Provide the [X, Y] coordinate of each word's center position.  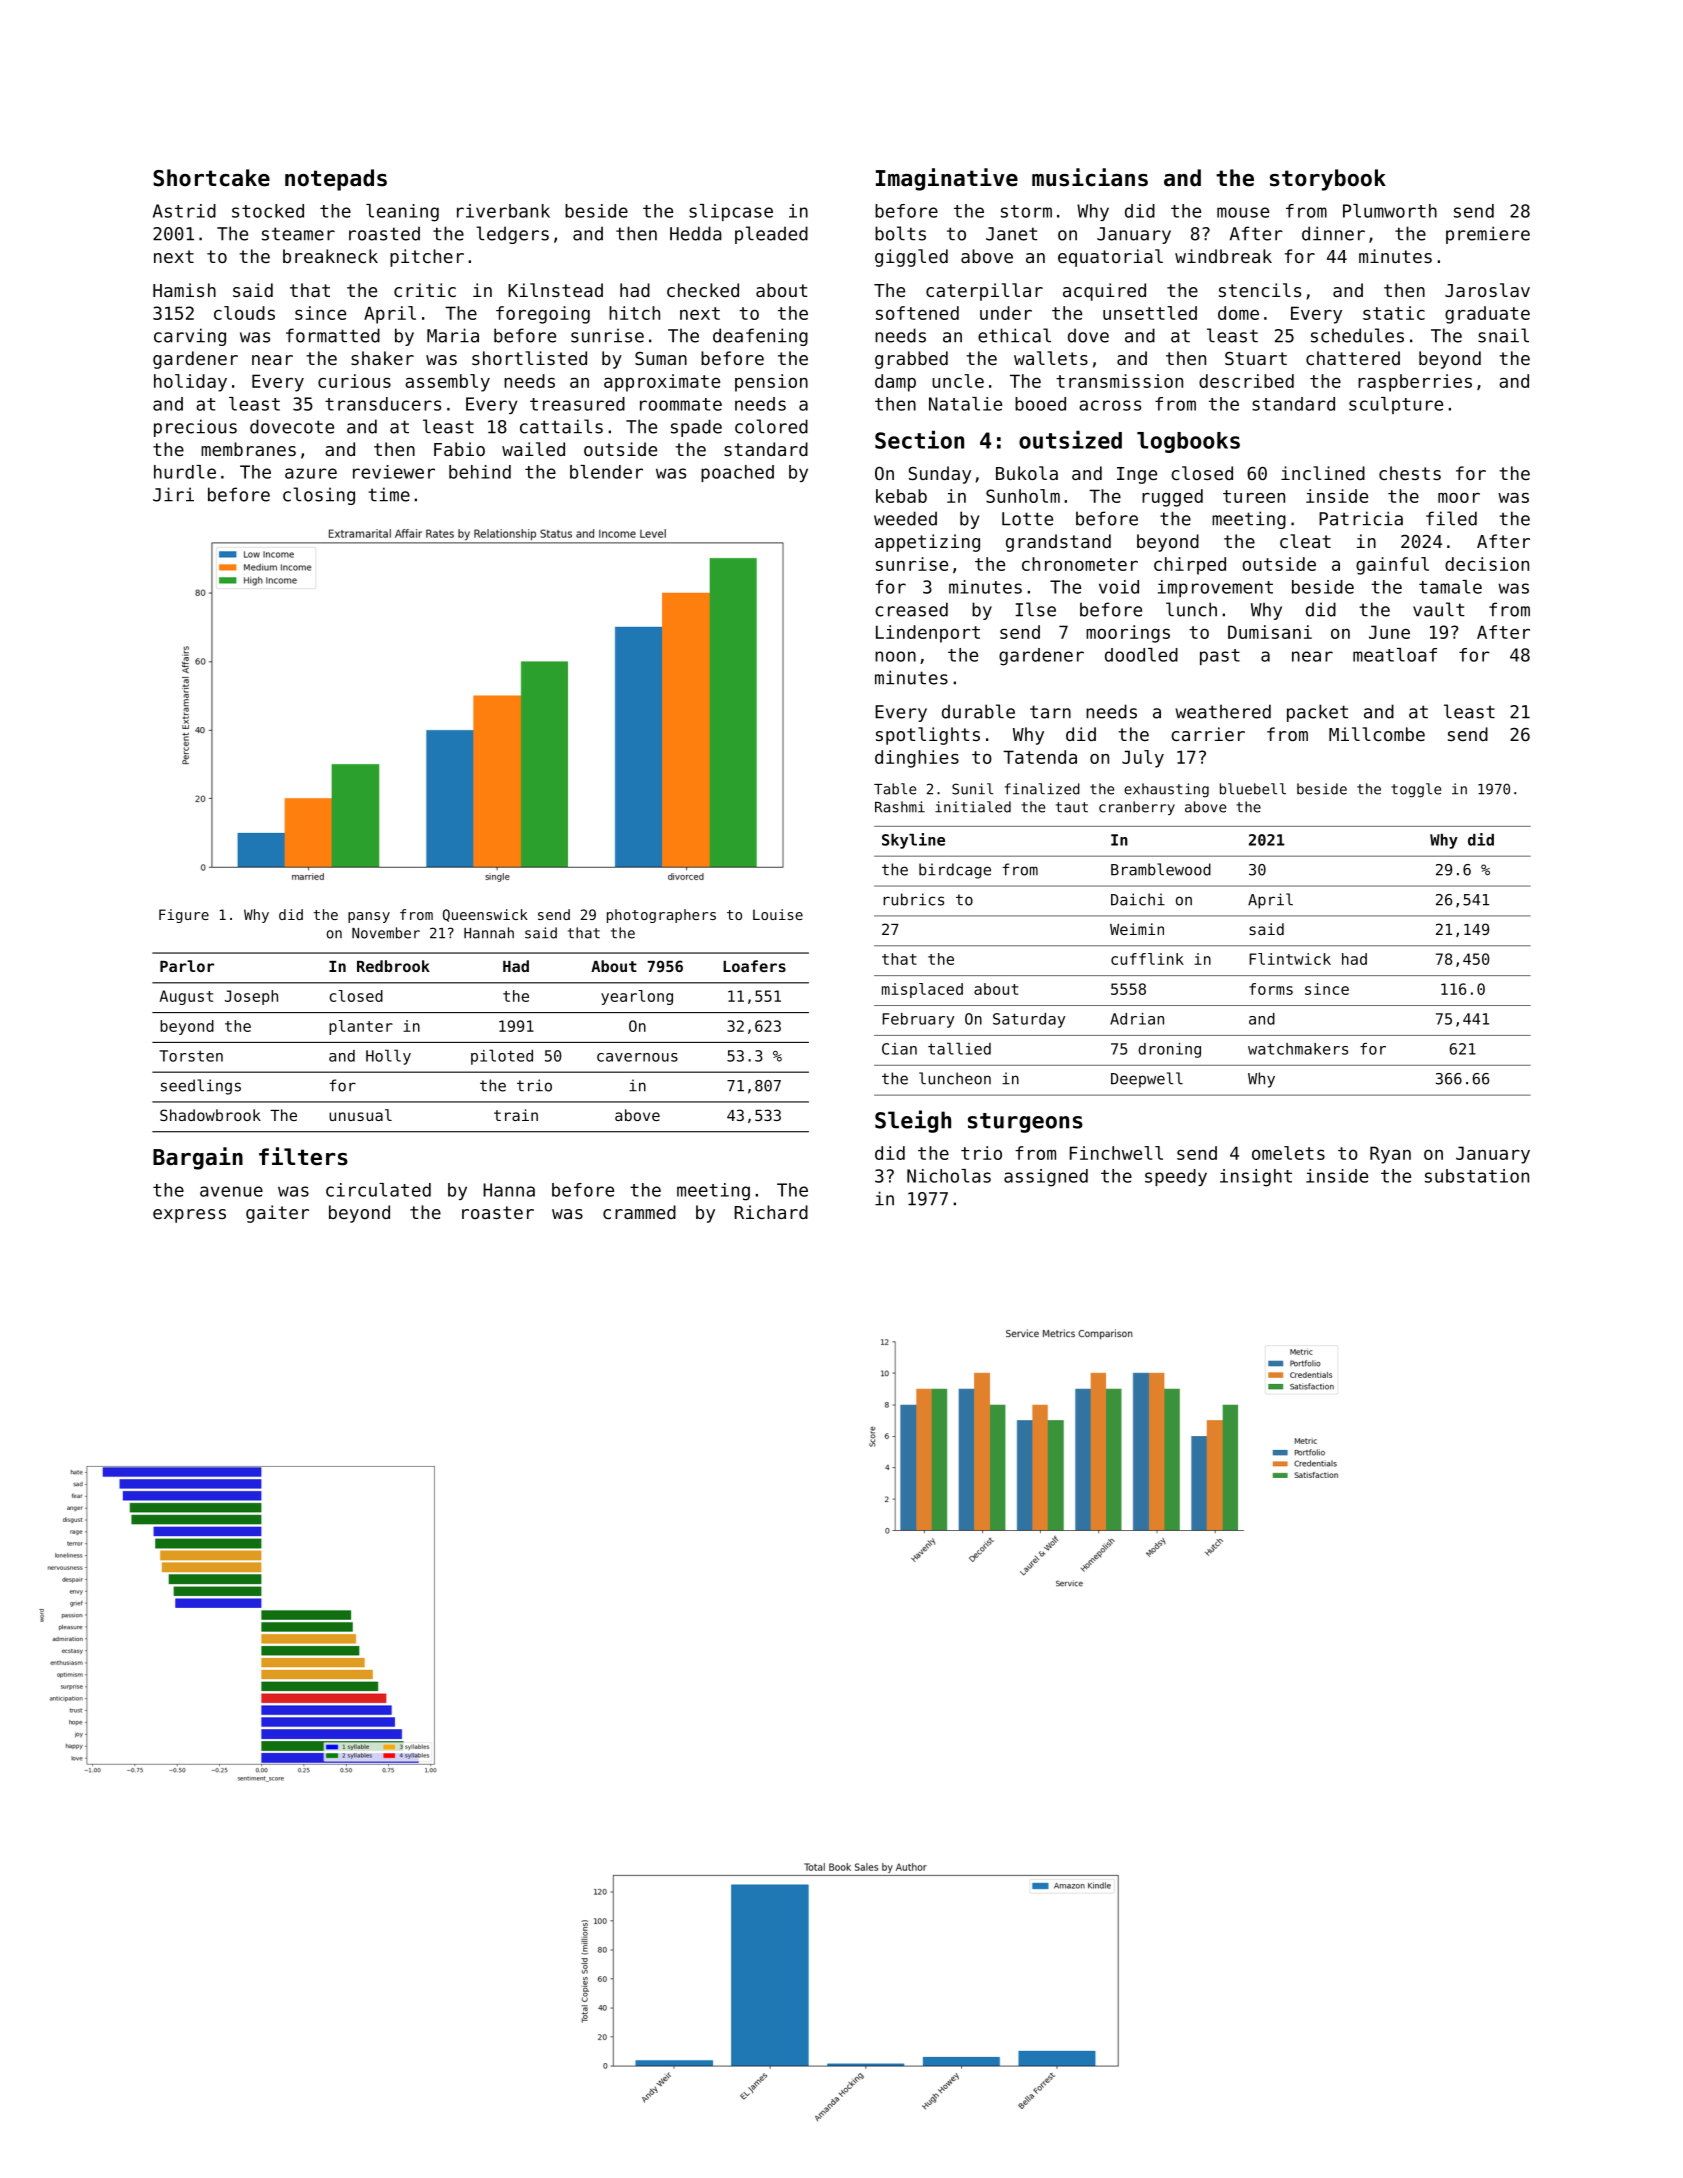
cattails [561, 426]
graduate [1487, 315]
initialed [973, 807]
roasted [384, 233]
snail [1503, 335]
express [189, 1216]
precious [195, 428]
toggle [1416, 790]
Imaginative [947, 179]
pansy [369, 917]
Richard [771, 1212]
